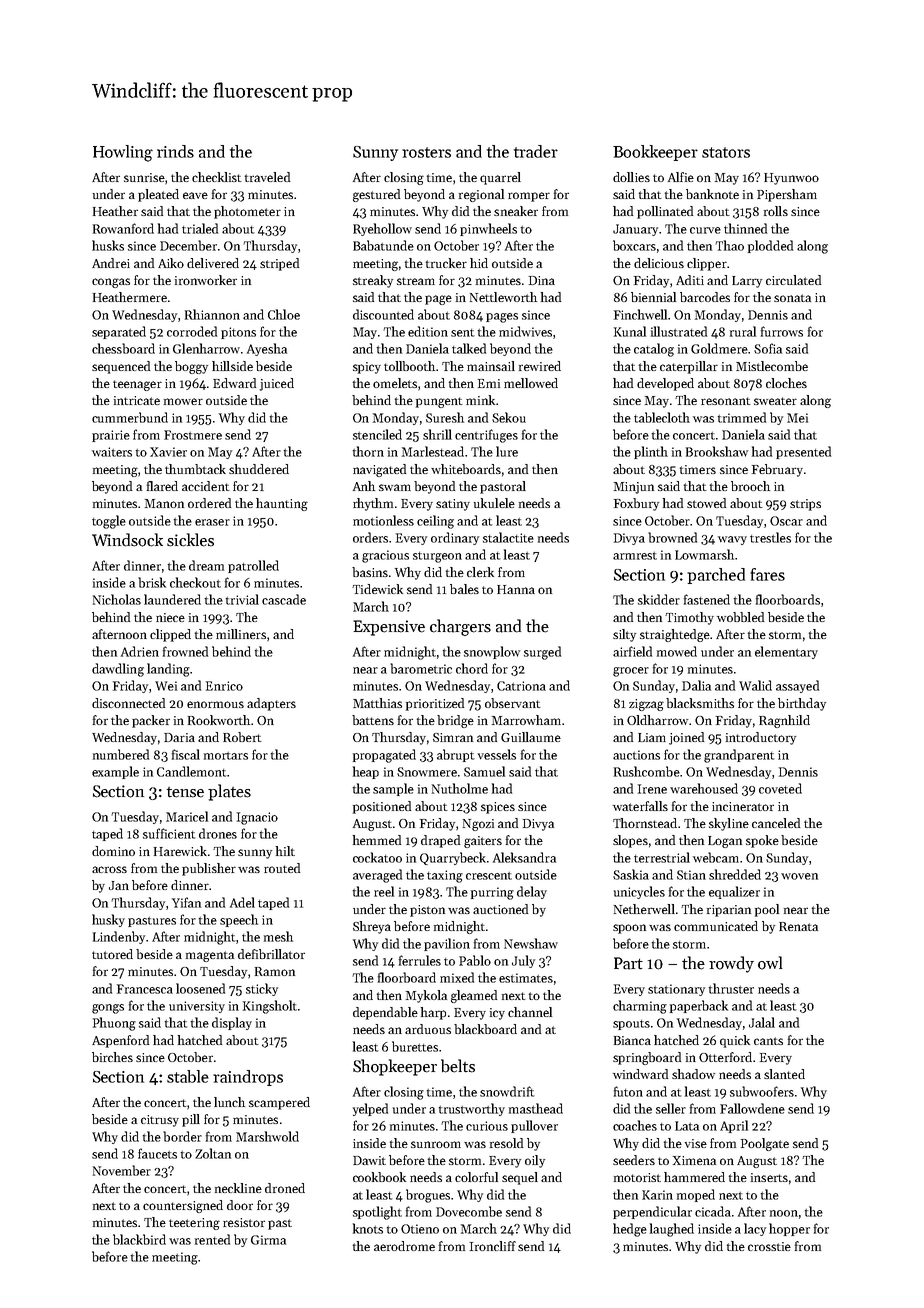  I want to click on Howling, so click(123, 153).
